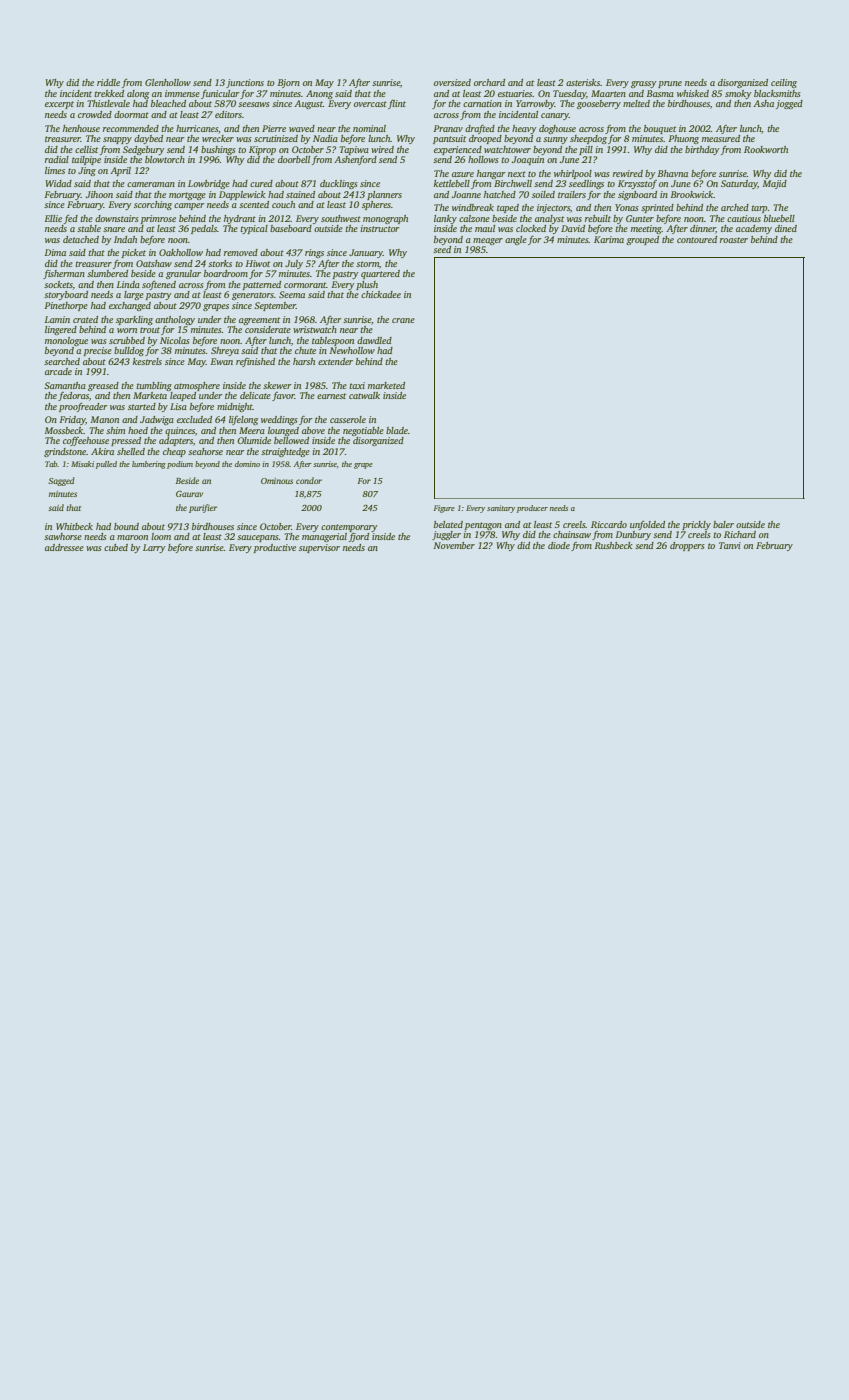 The height and width of the image is (1400, 849). I want to click on dawdled, so click(374, 340).
